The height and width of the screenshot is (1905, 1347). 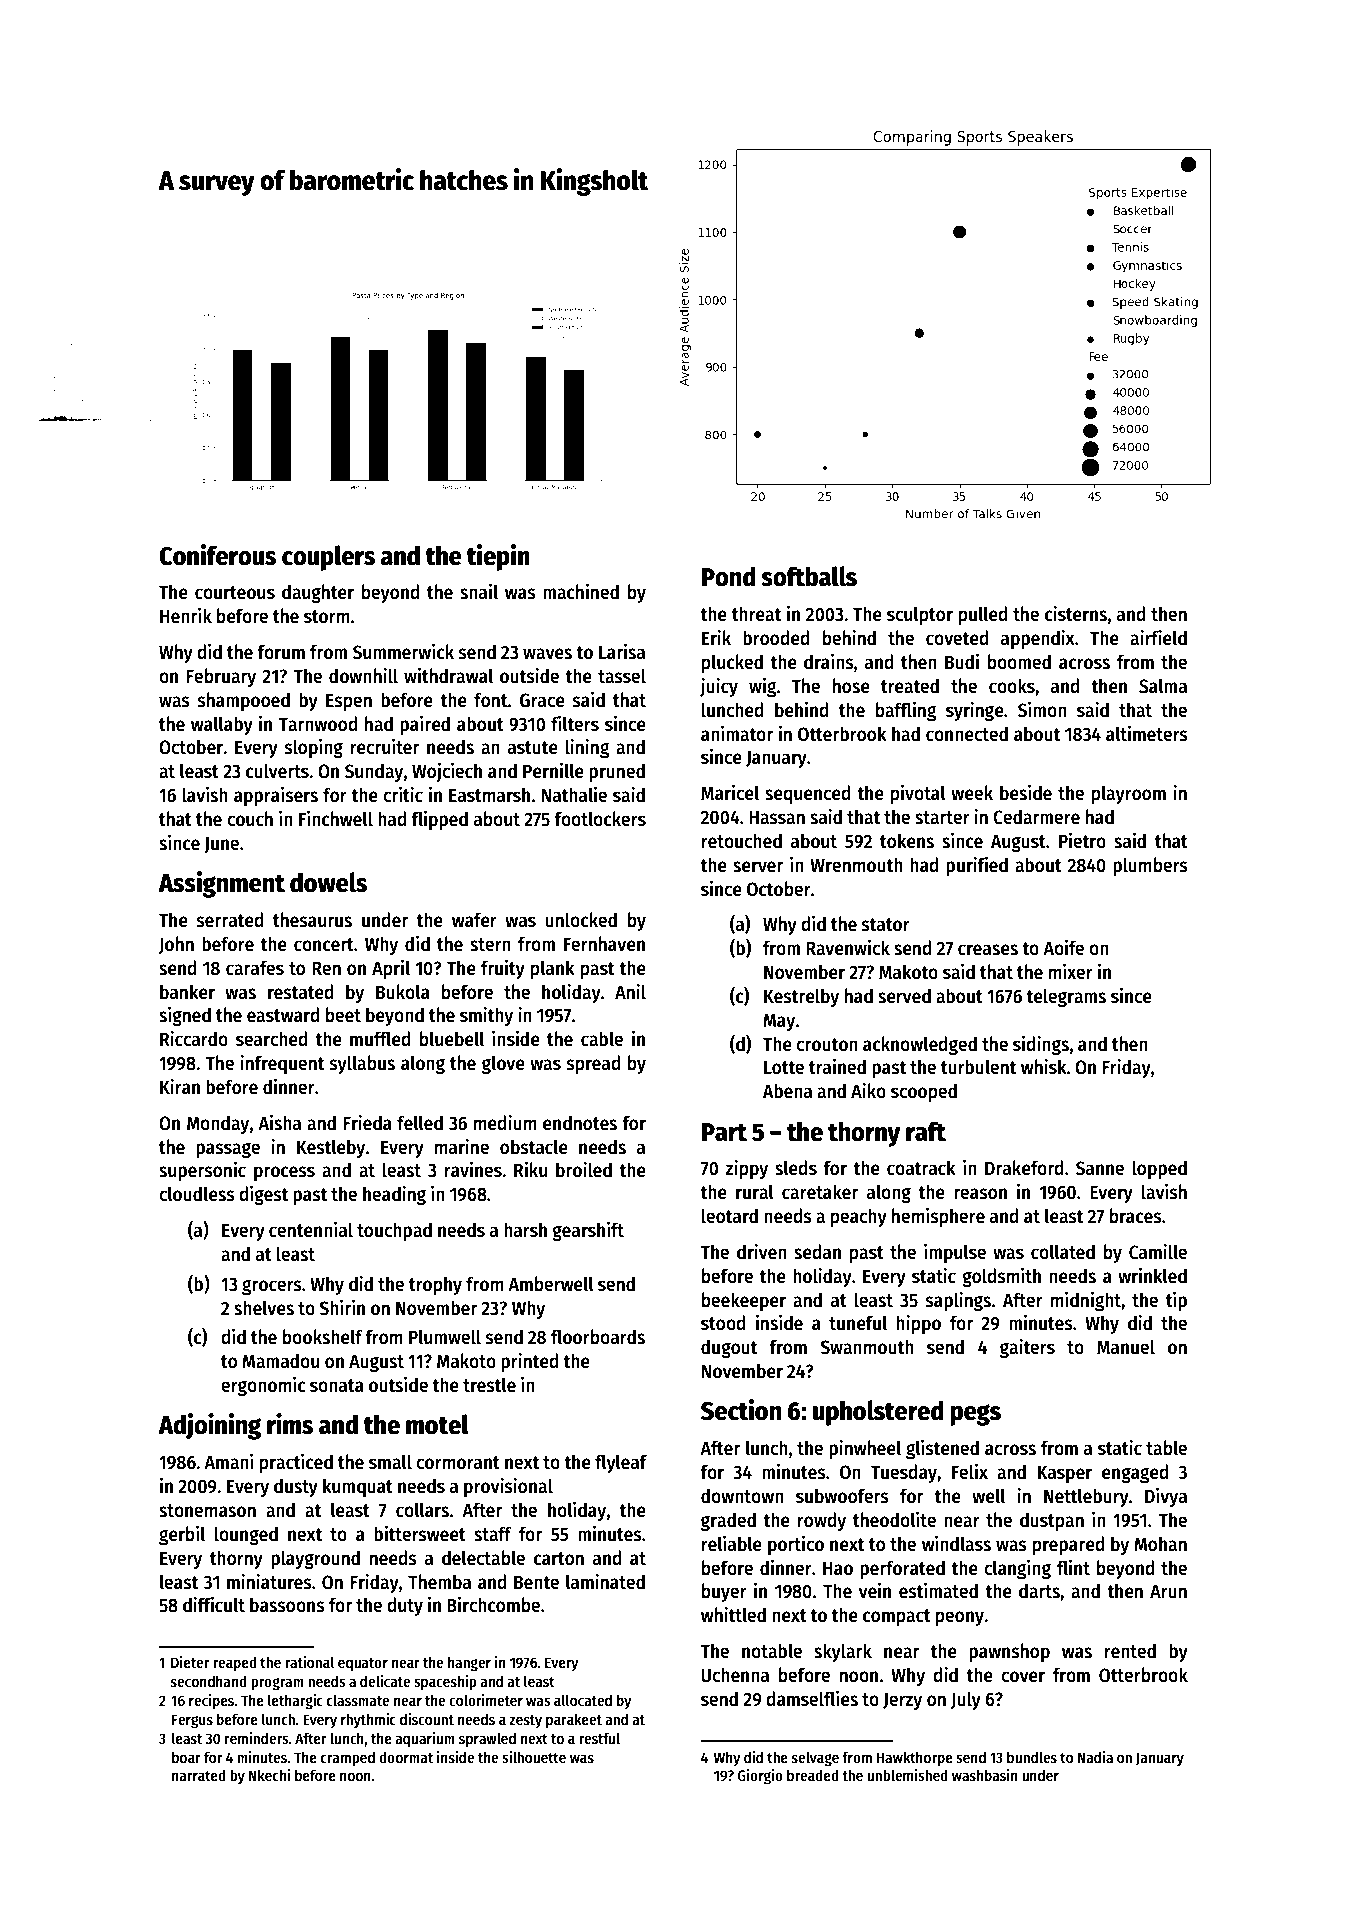 I want to click on hippo, so click(x=918, y=1324).
